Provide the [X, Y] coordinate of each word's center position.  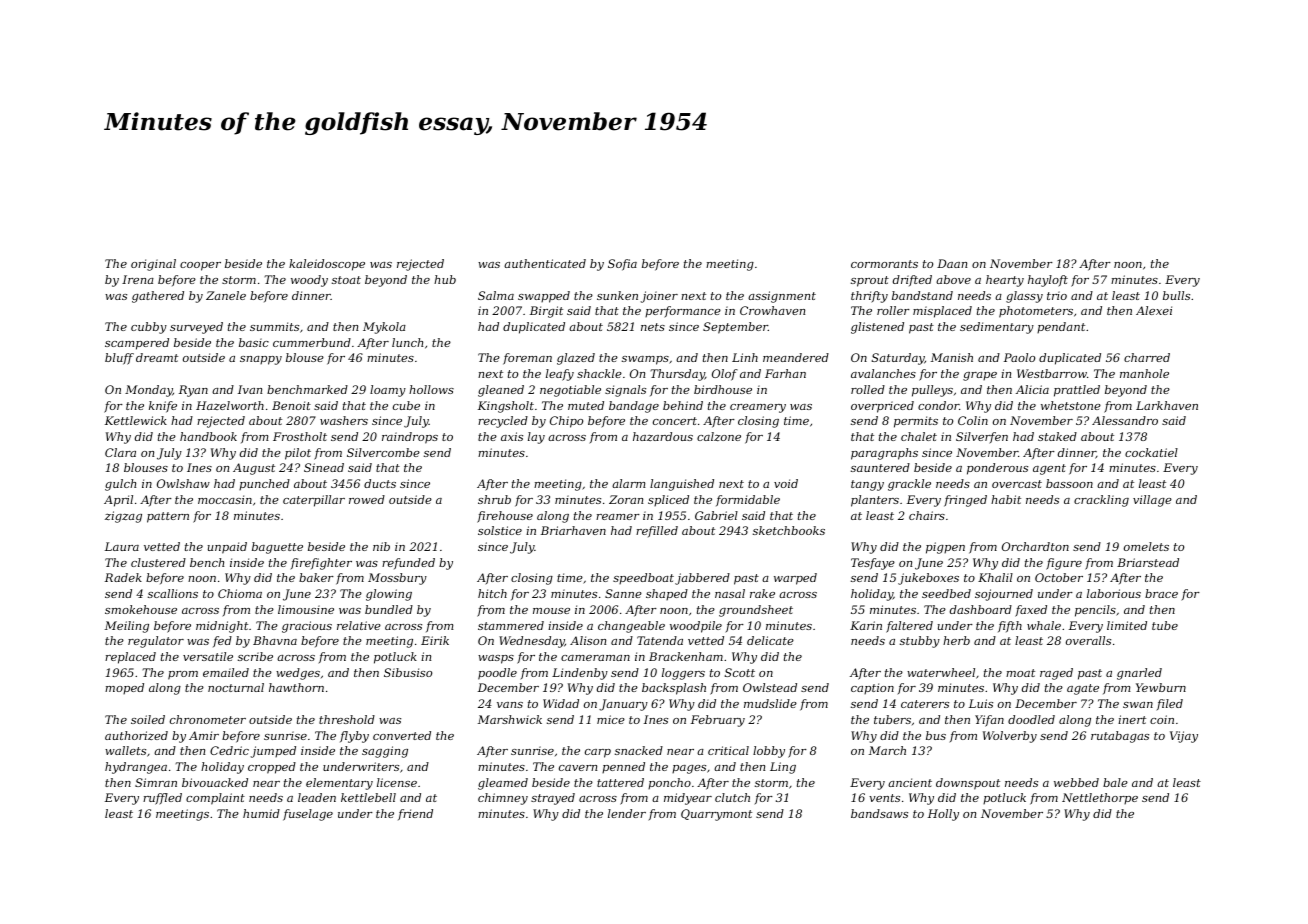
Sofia [622, 265]
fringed [965, 501]
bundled [389, 609]
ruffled [162, 799]
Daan [952, 263]
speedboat [643, 578]
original [153, 265]
